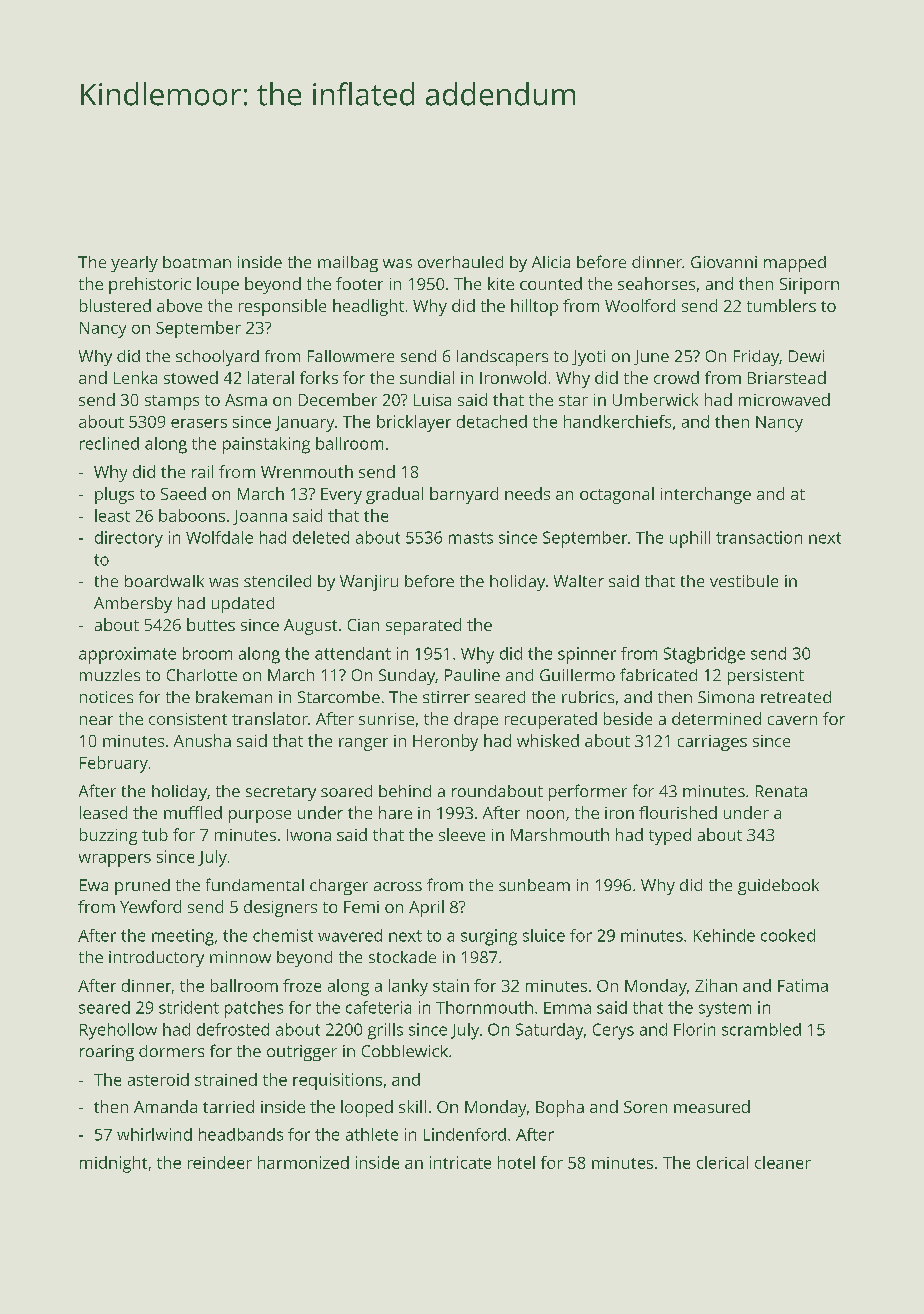  What do you see at coordinates (156, 959) in the screenshot?
I see `introductory` at bounding box center [156, 959].
